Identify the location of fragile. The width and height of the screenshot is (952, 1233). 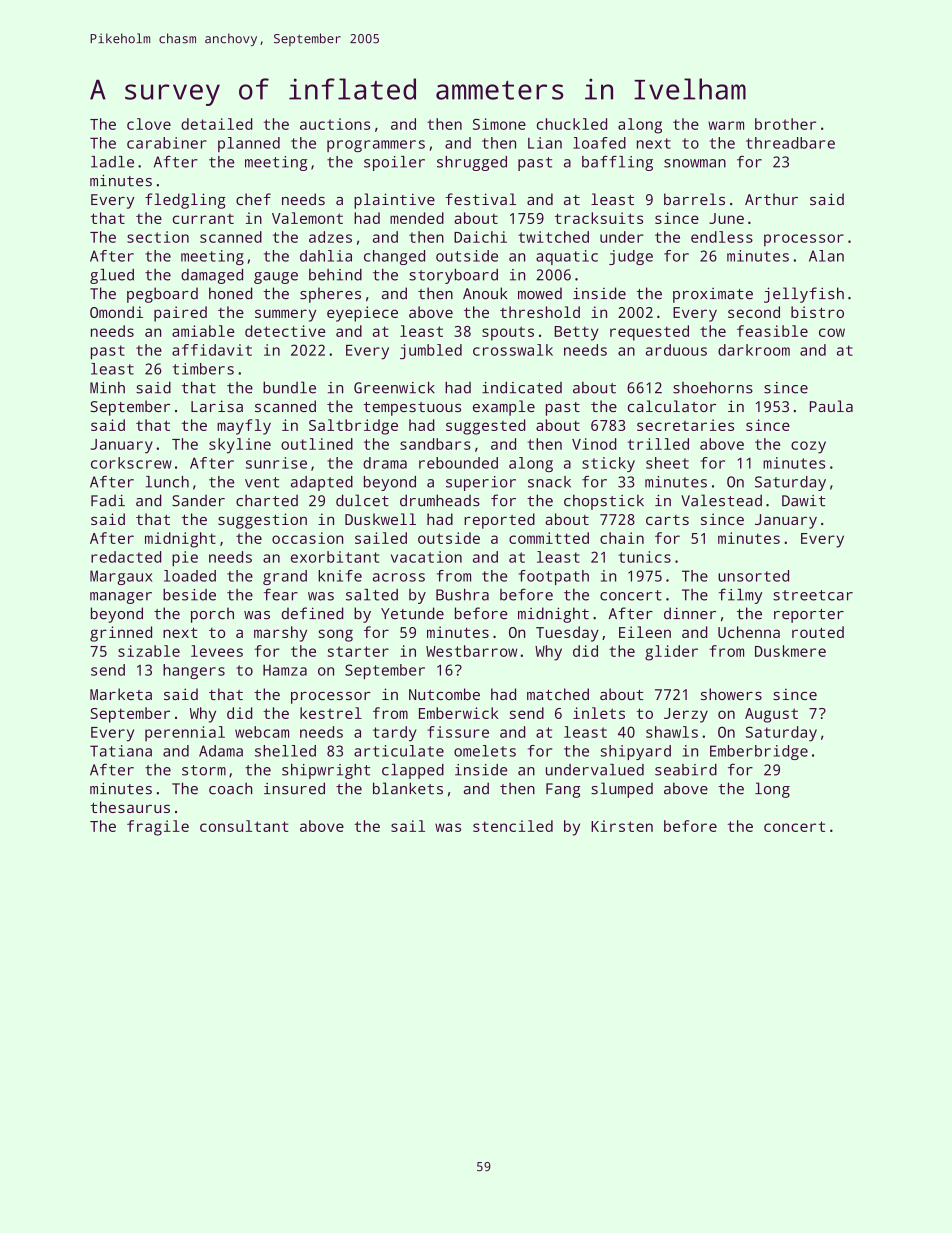
(158, 828).
